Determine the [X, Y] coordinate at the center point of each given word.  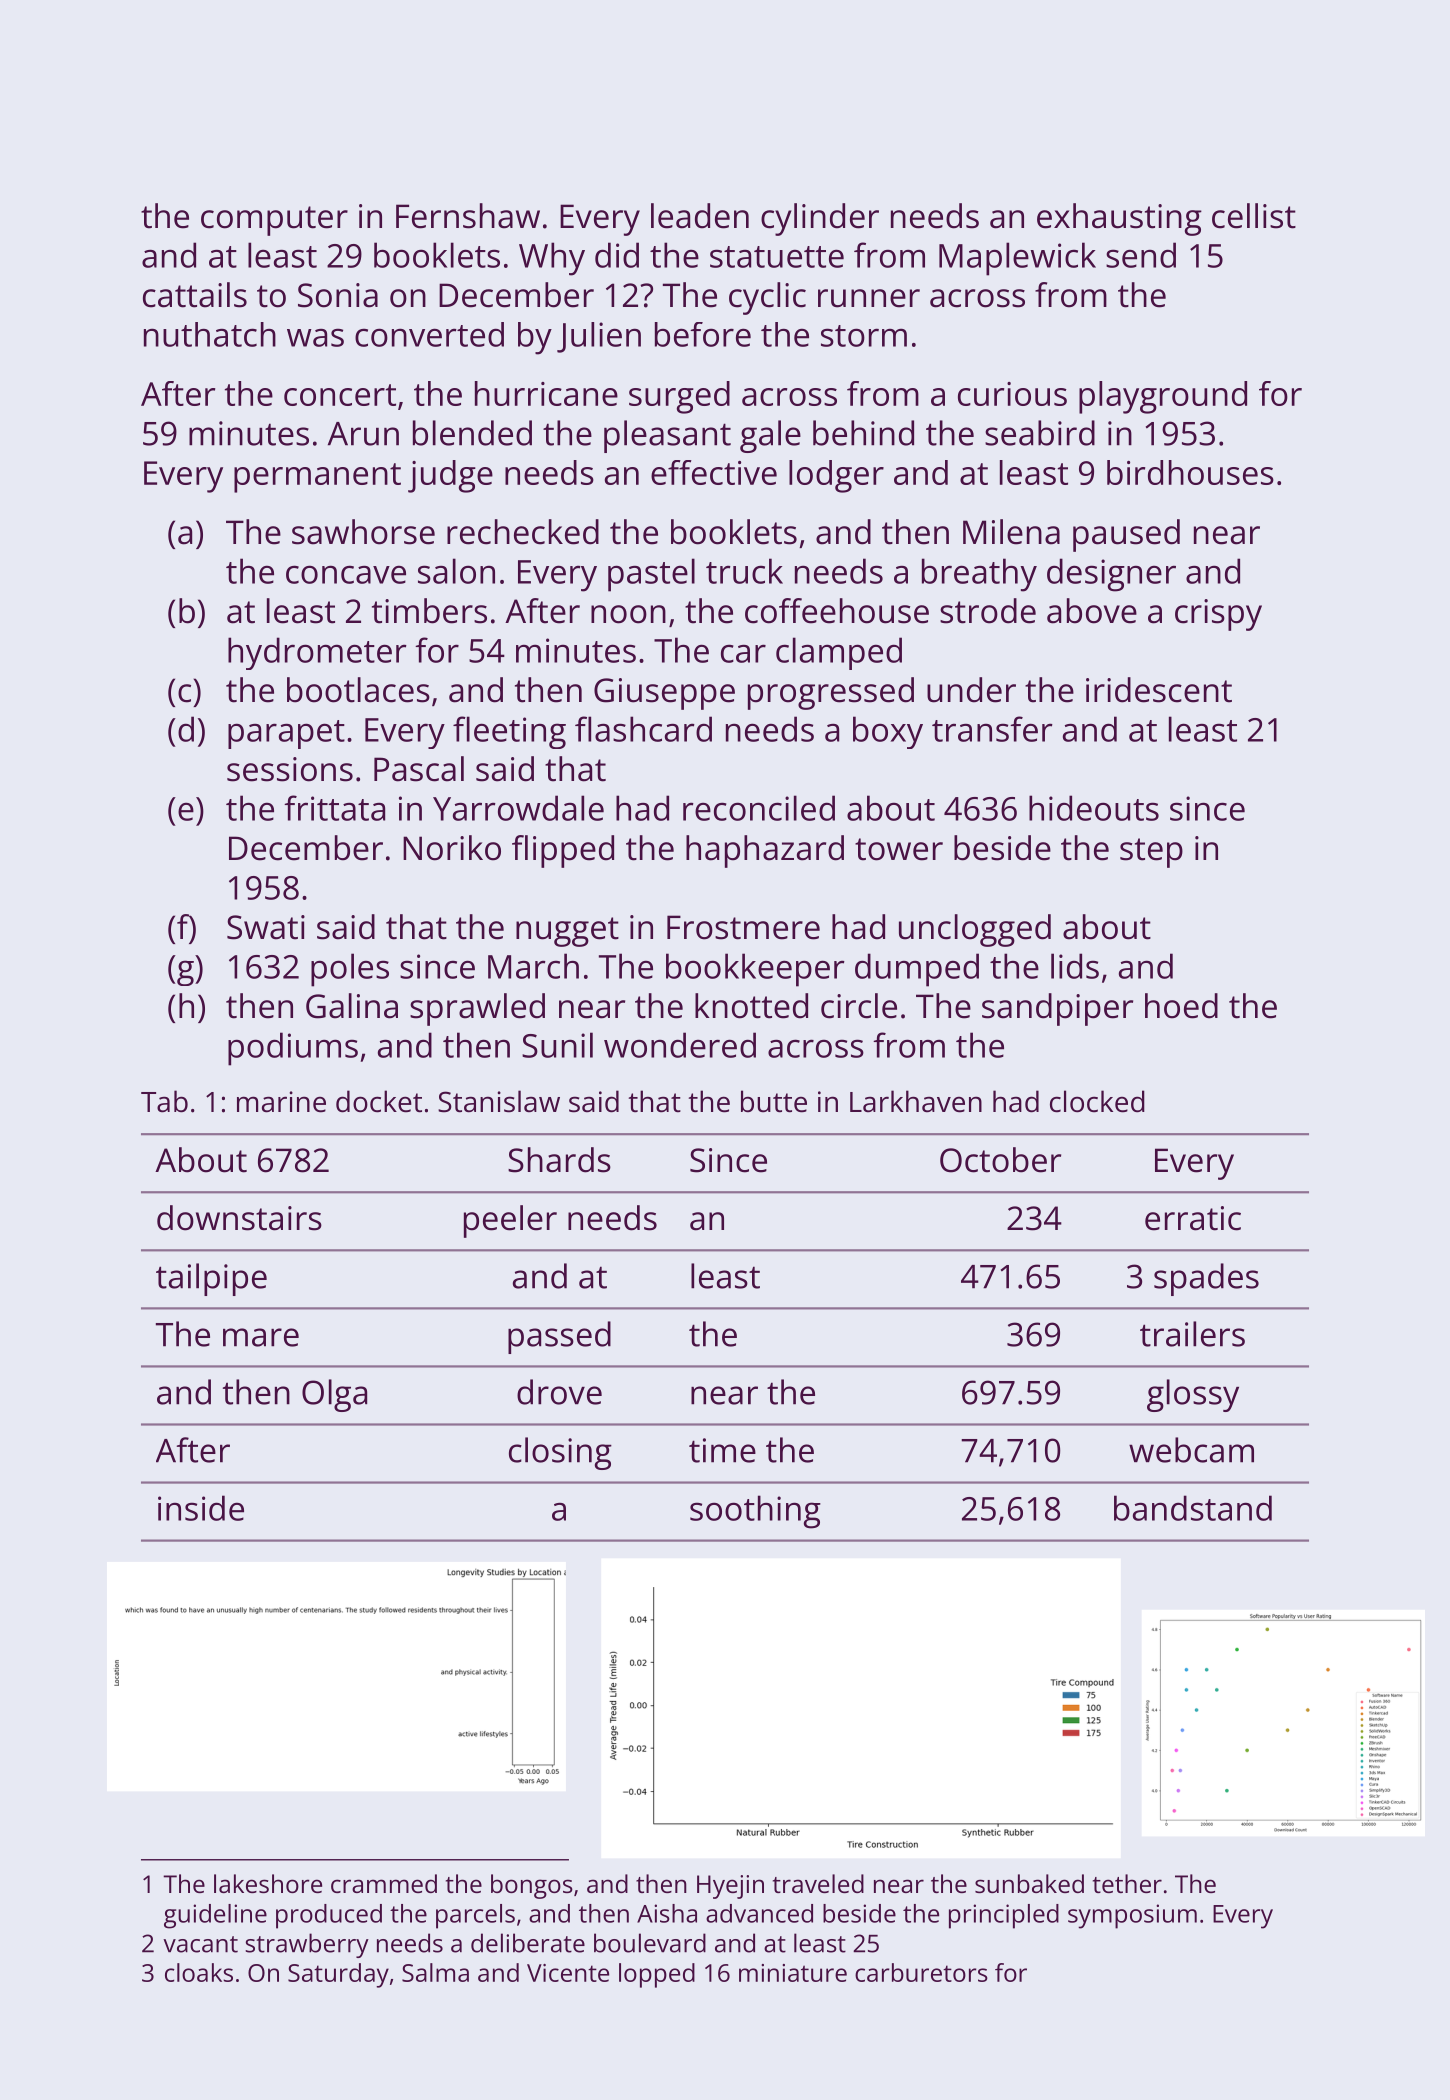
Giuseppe [664, 694]
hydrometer [317, 653]
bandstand [1193, 1508]
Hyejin [730, 1887]
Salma [435, 1972]
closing [560, 1453]
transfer [992, 729]
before [703, 334]
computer [274, 221]
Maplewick [1017, 259]
